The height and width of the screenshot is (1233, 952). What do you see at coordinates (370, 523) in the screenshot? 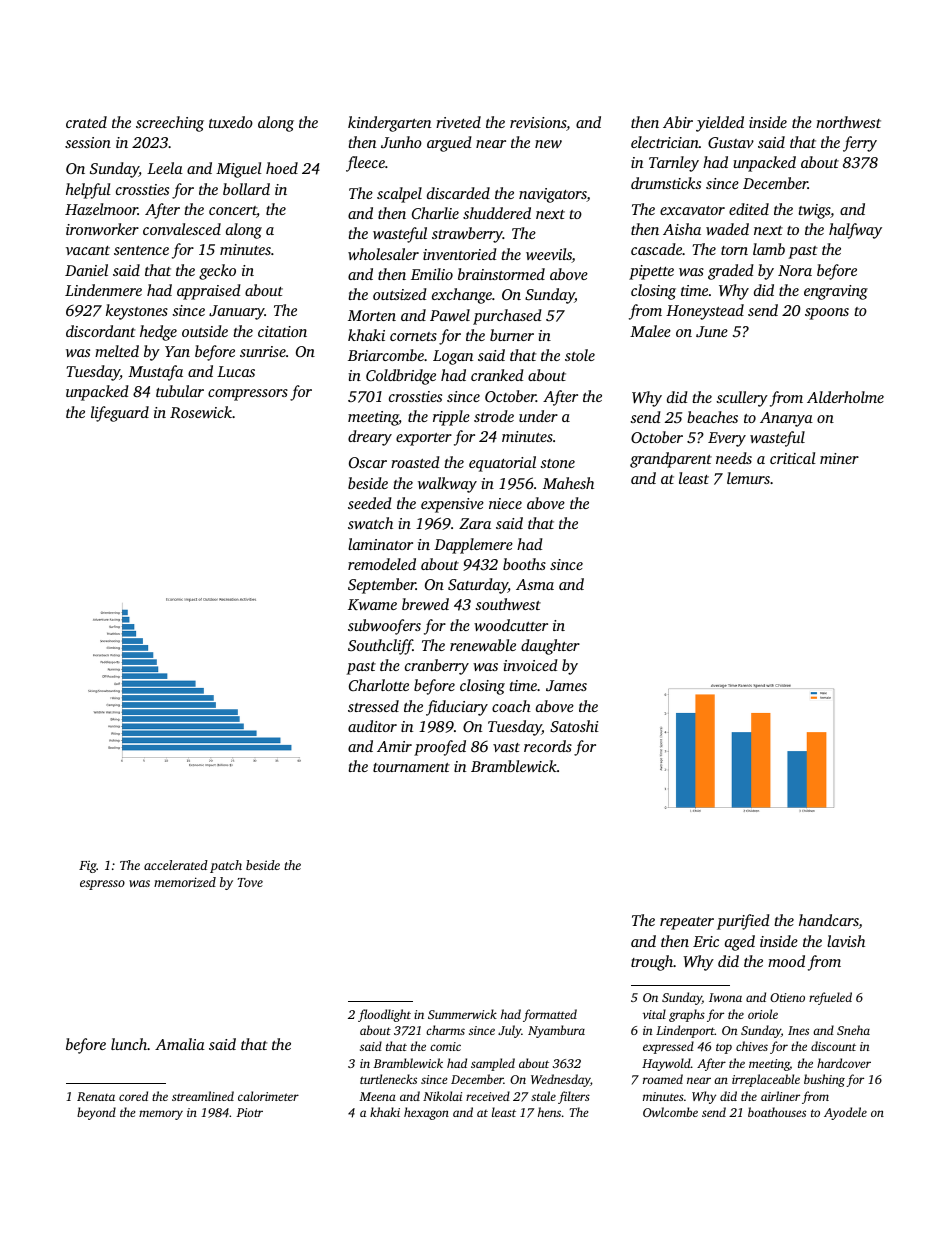
I see `swatch` at bounding box center [370, 523].
